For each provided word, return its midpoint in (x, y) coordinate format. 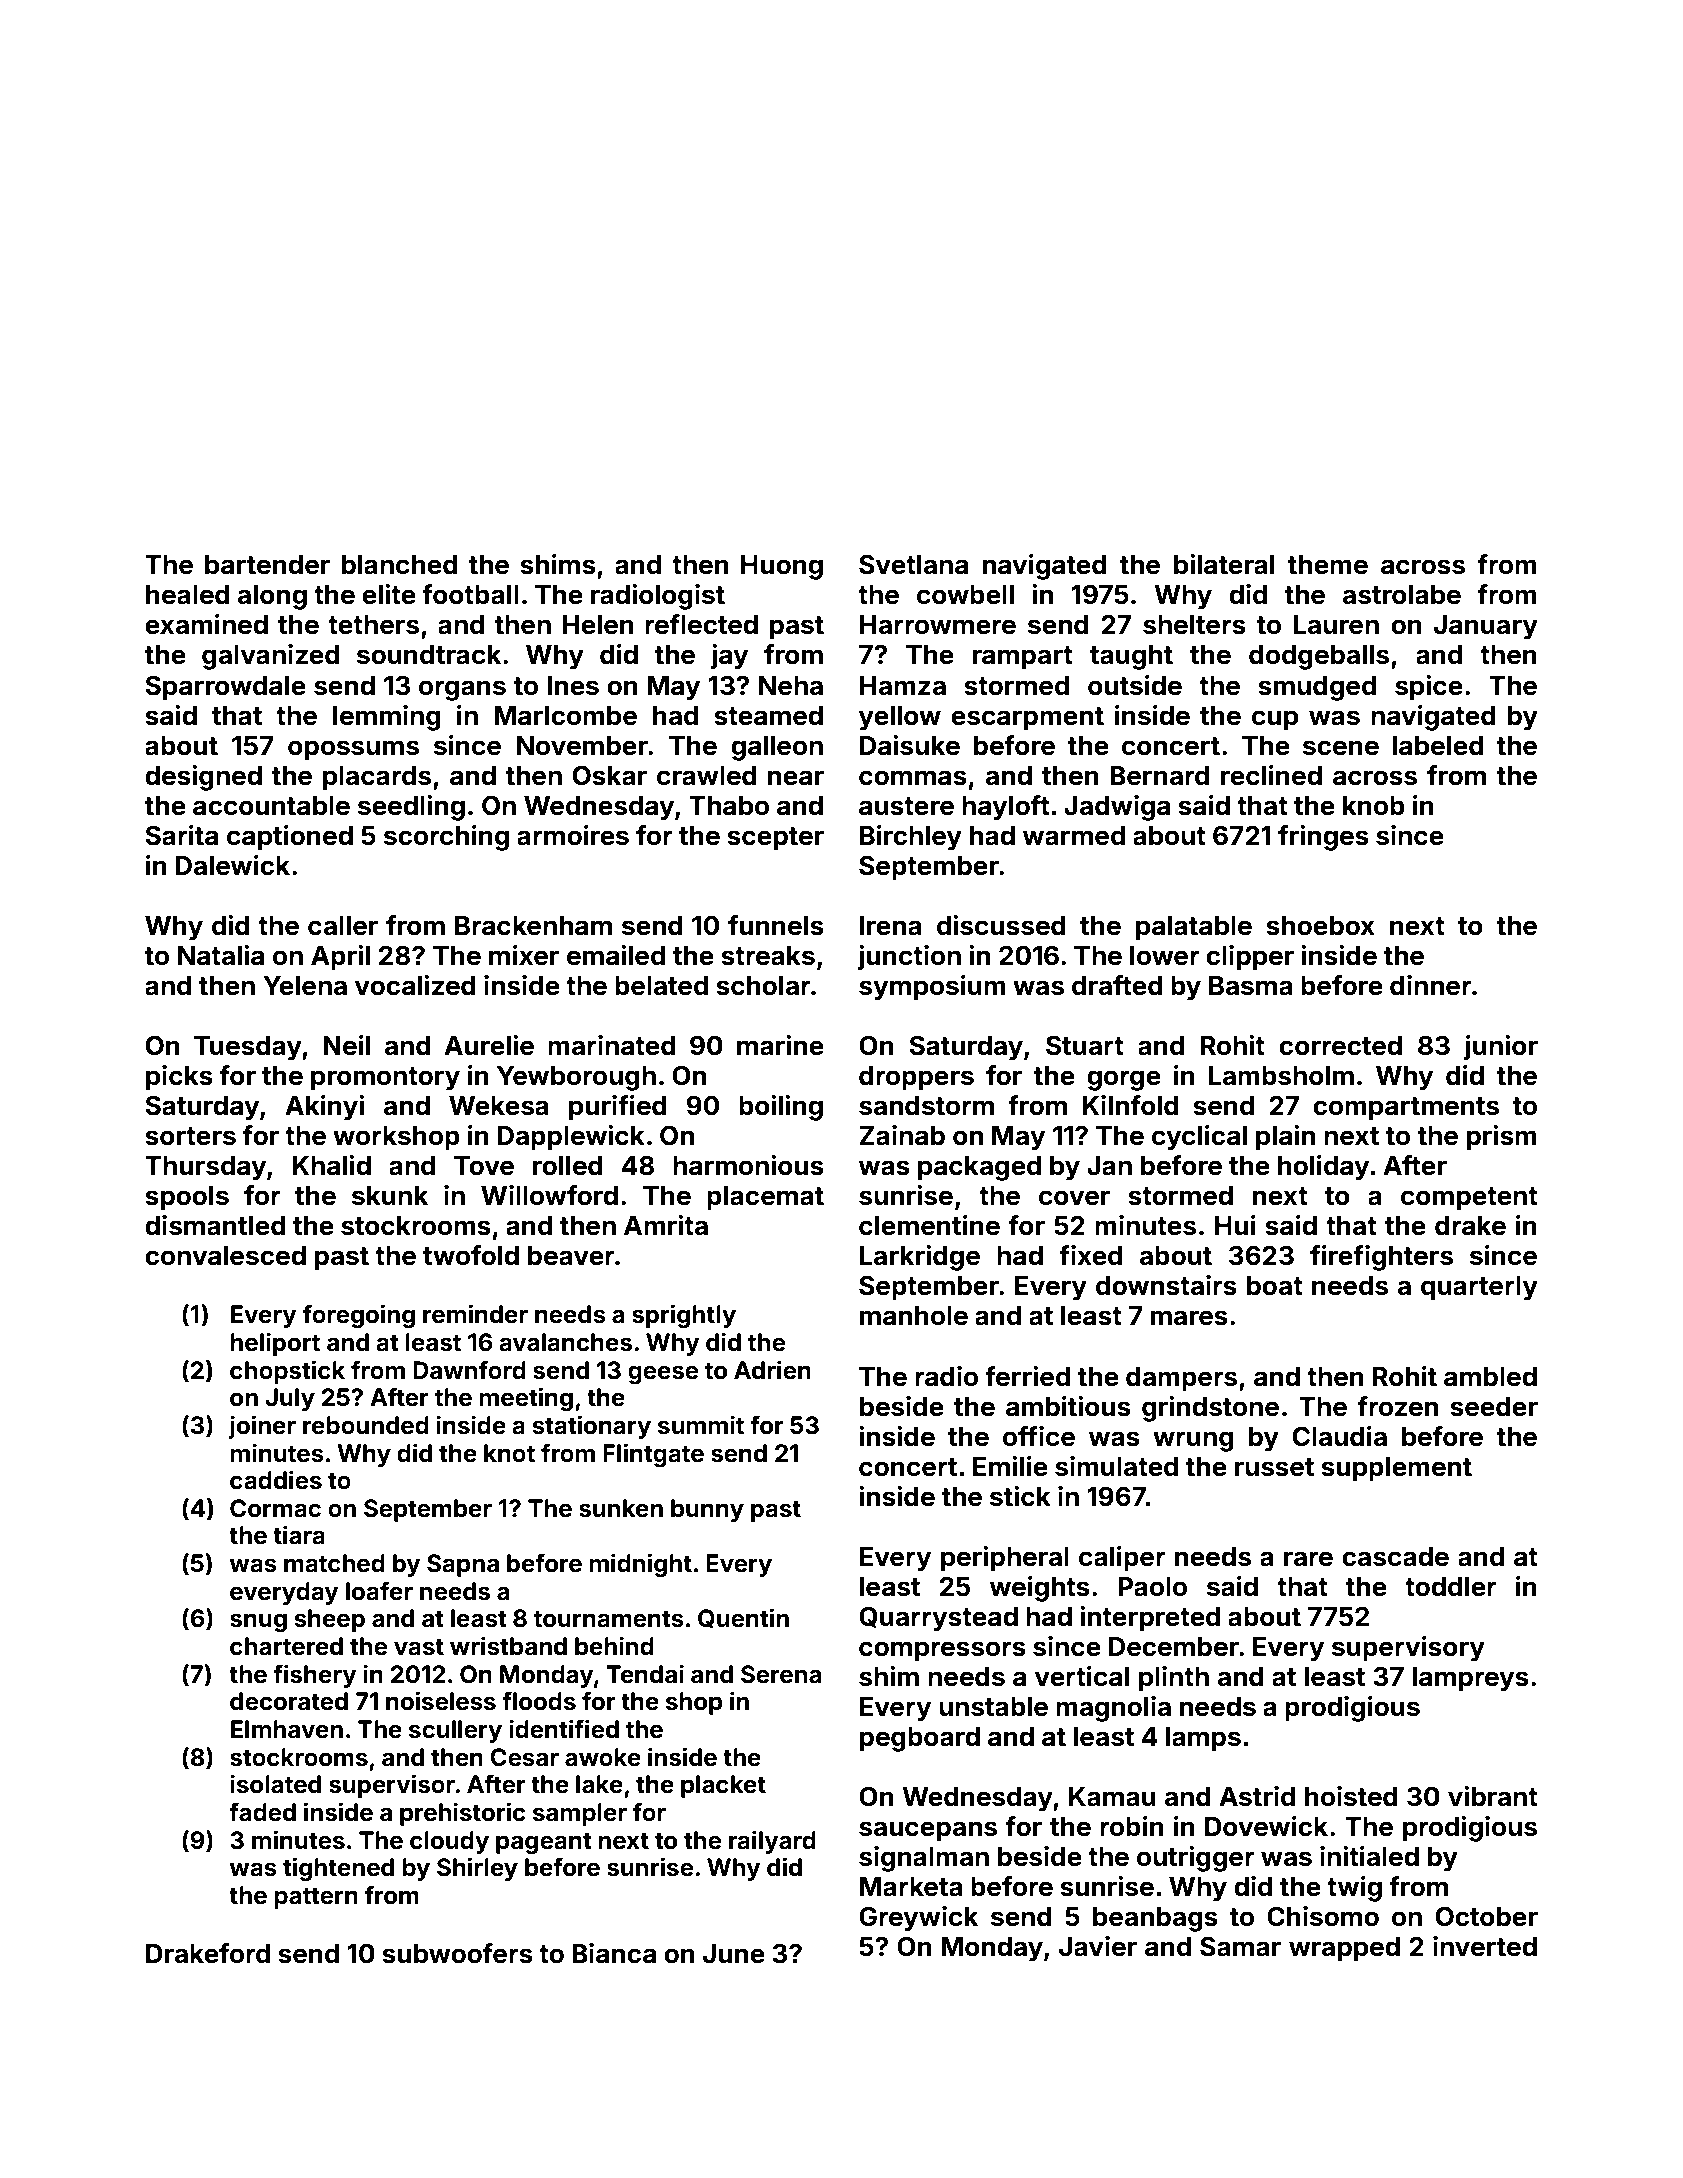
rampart (1023, 658)
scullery (455, 1731)
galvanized (271, 657)
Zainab (902, 1135)
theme (1328, 565)
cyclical (1199, 1138)
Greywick (918, 1919)
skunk (390, 1196)
